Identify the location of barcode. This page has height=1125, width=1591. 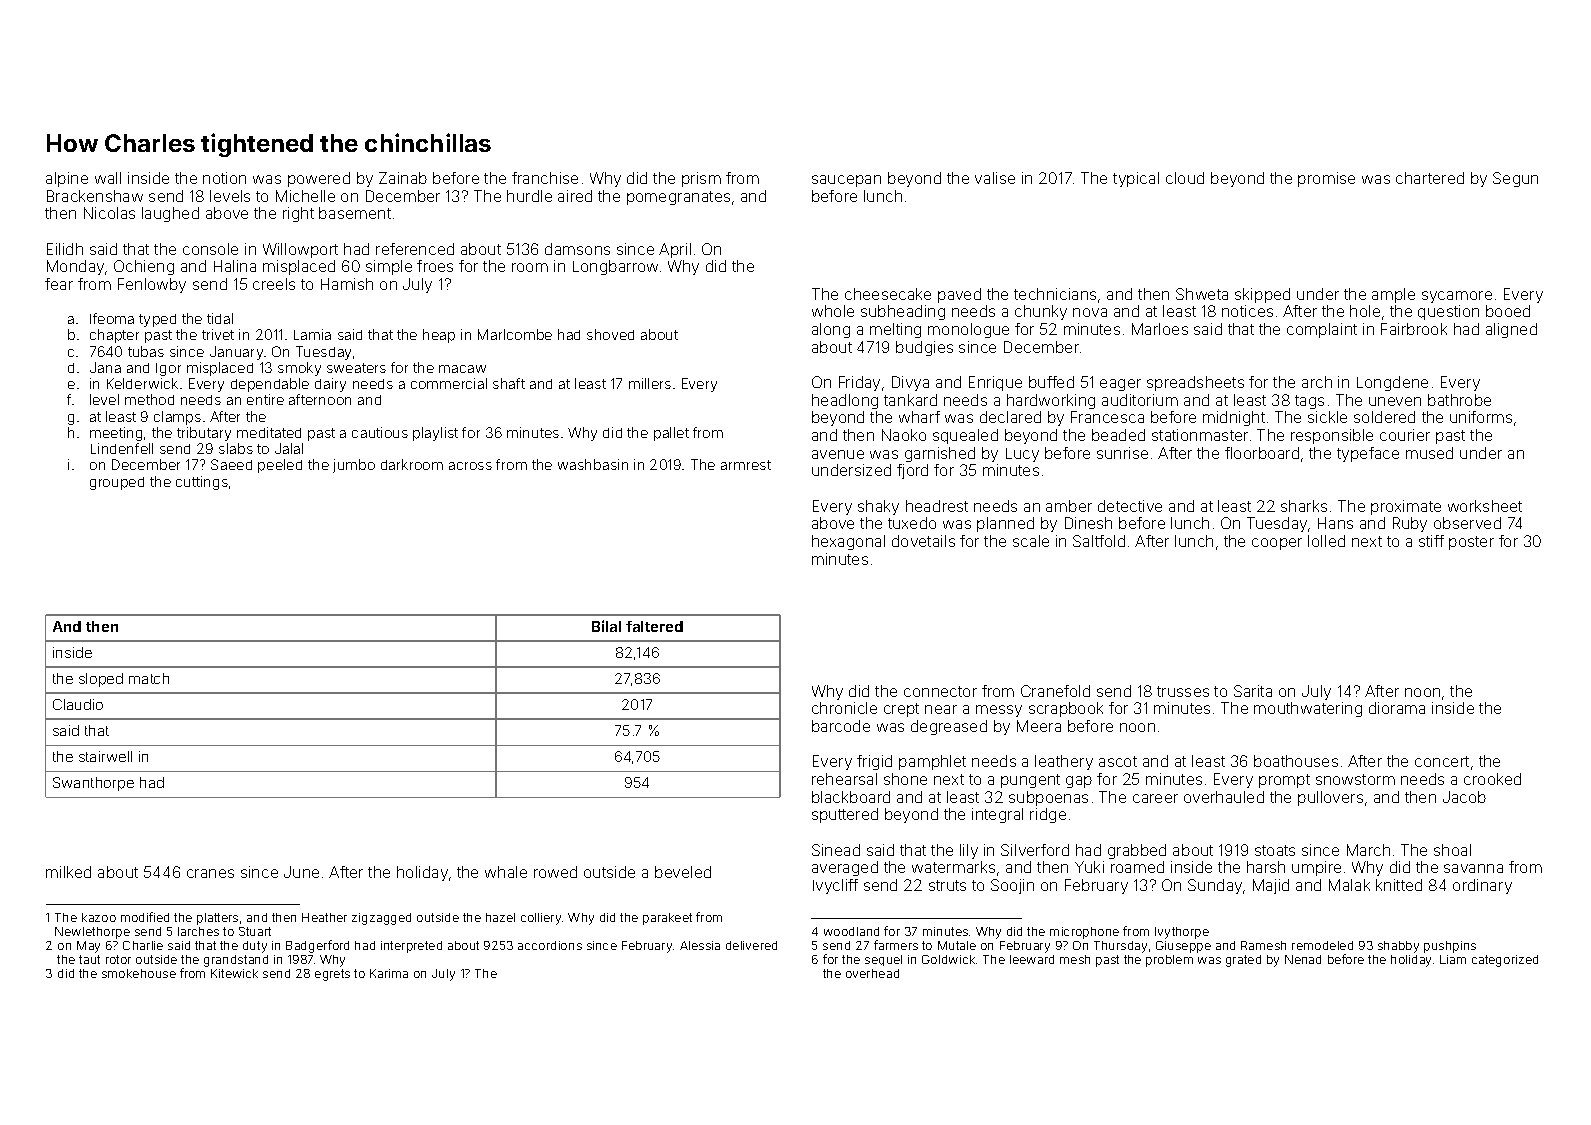
(841, 726).
